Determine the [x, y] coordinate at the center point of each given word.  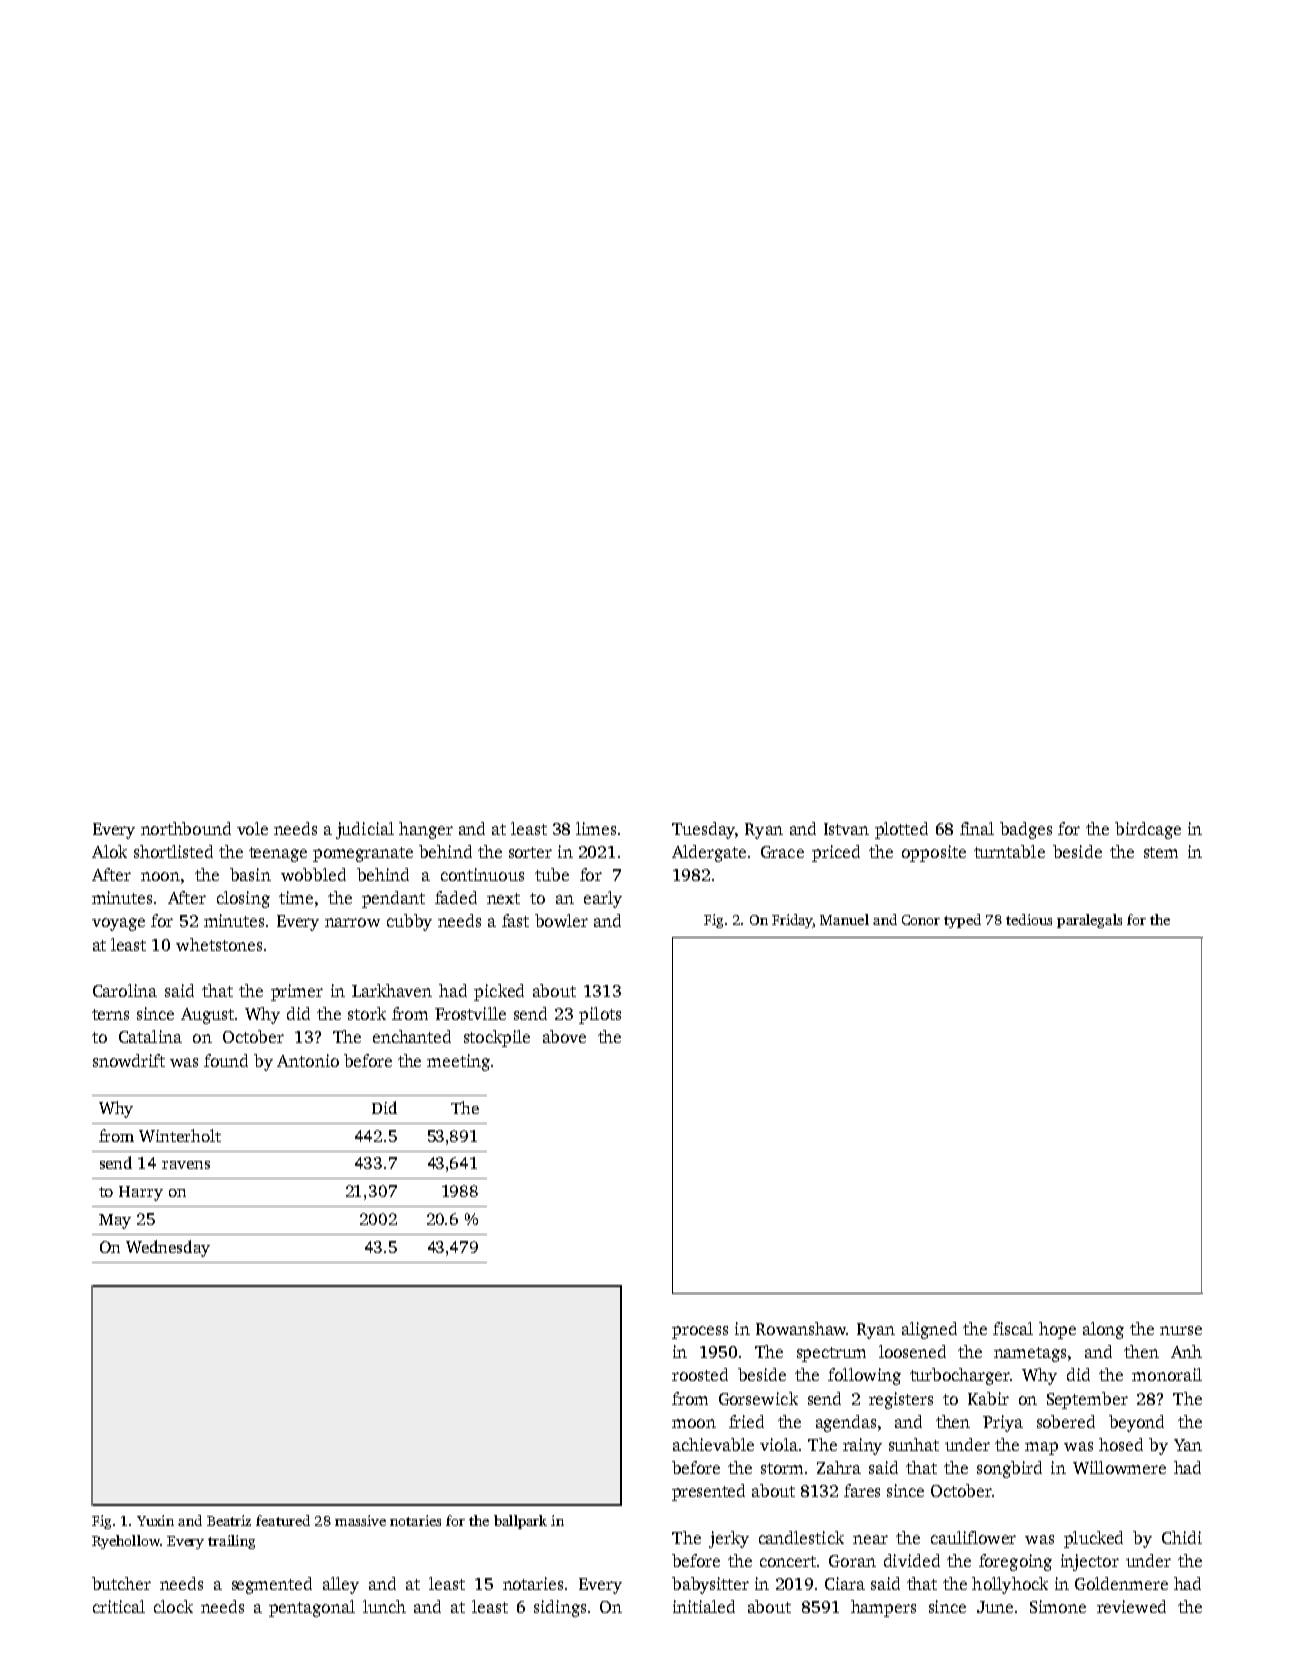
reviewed [1131, 1606]
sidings [560, 1608]
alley [341, 1585]
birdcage [1148, 830]
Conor [921, 920]
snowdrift [129, 1060]
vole [252, 828]
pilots [600, 1015]
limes [596, 828]
